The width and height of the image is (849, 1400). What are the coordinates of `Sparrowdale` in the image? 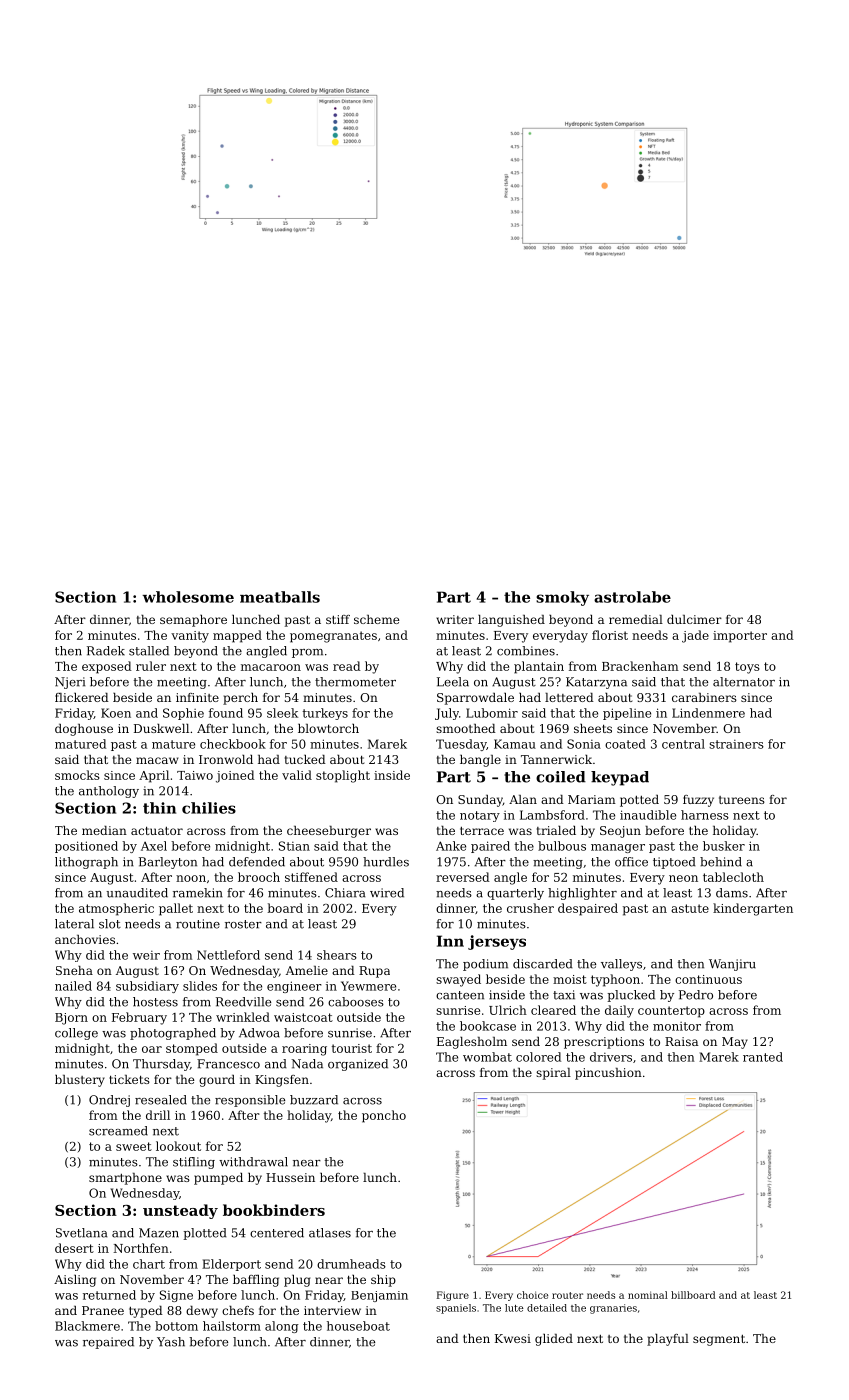 It's located at (475, 699).
